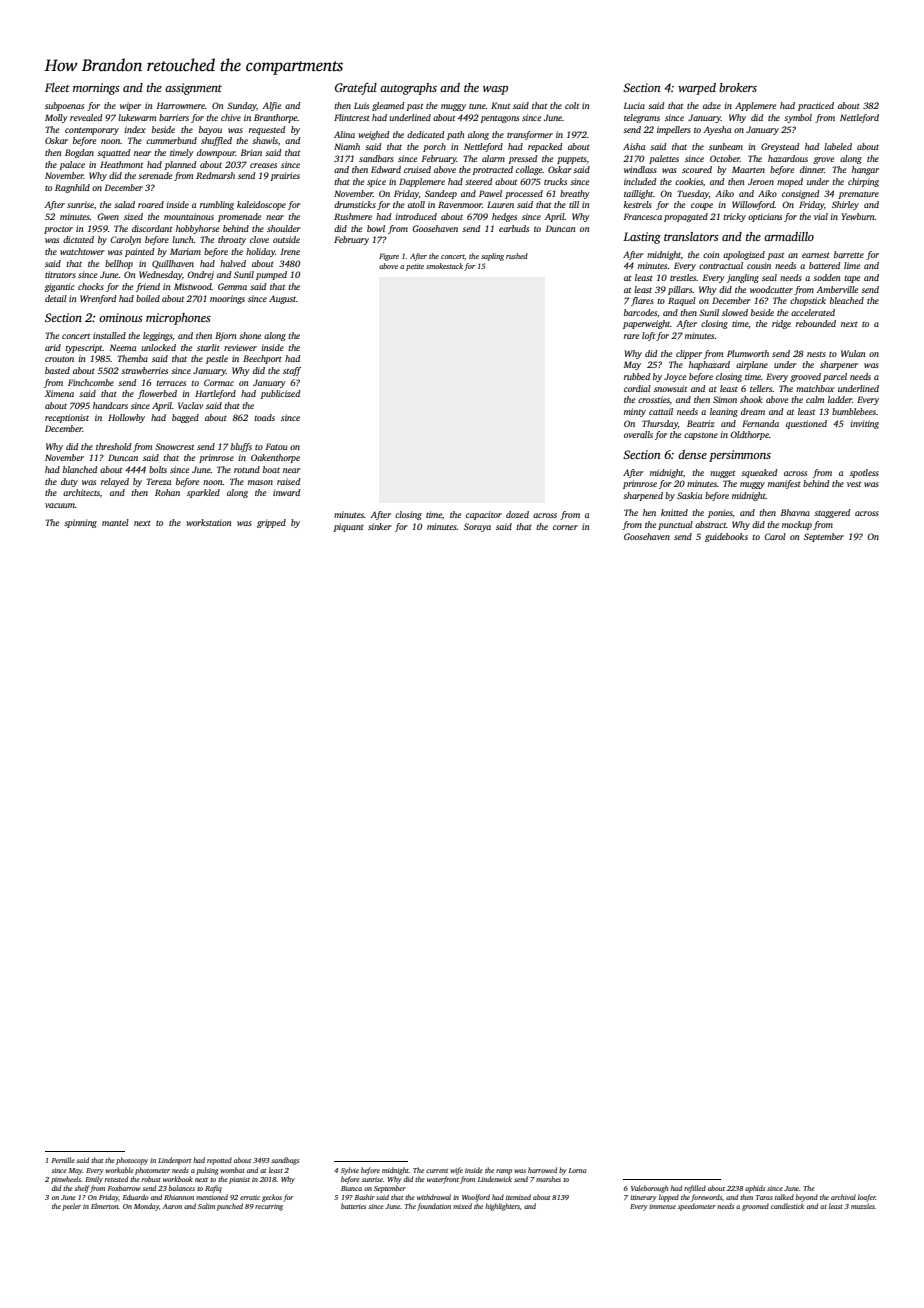 The width and height of the document is (924, 1308). I want to click on mantel, so click(115, 522).
